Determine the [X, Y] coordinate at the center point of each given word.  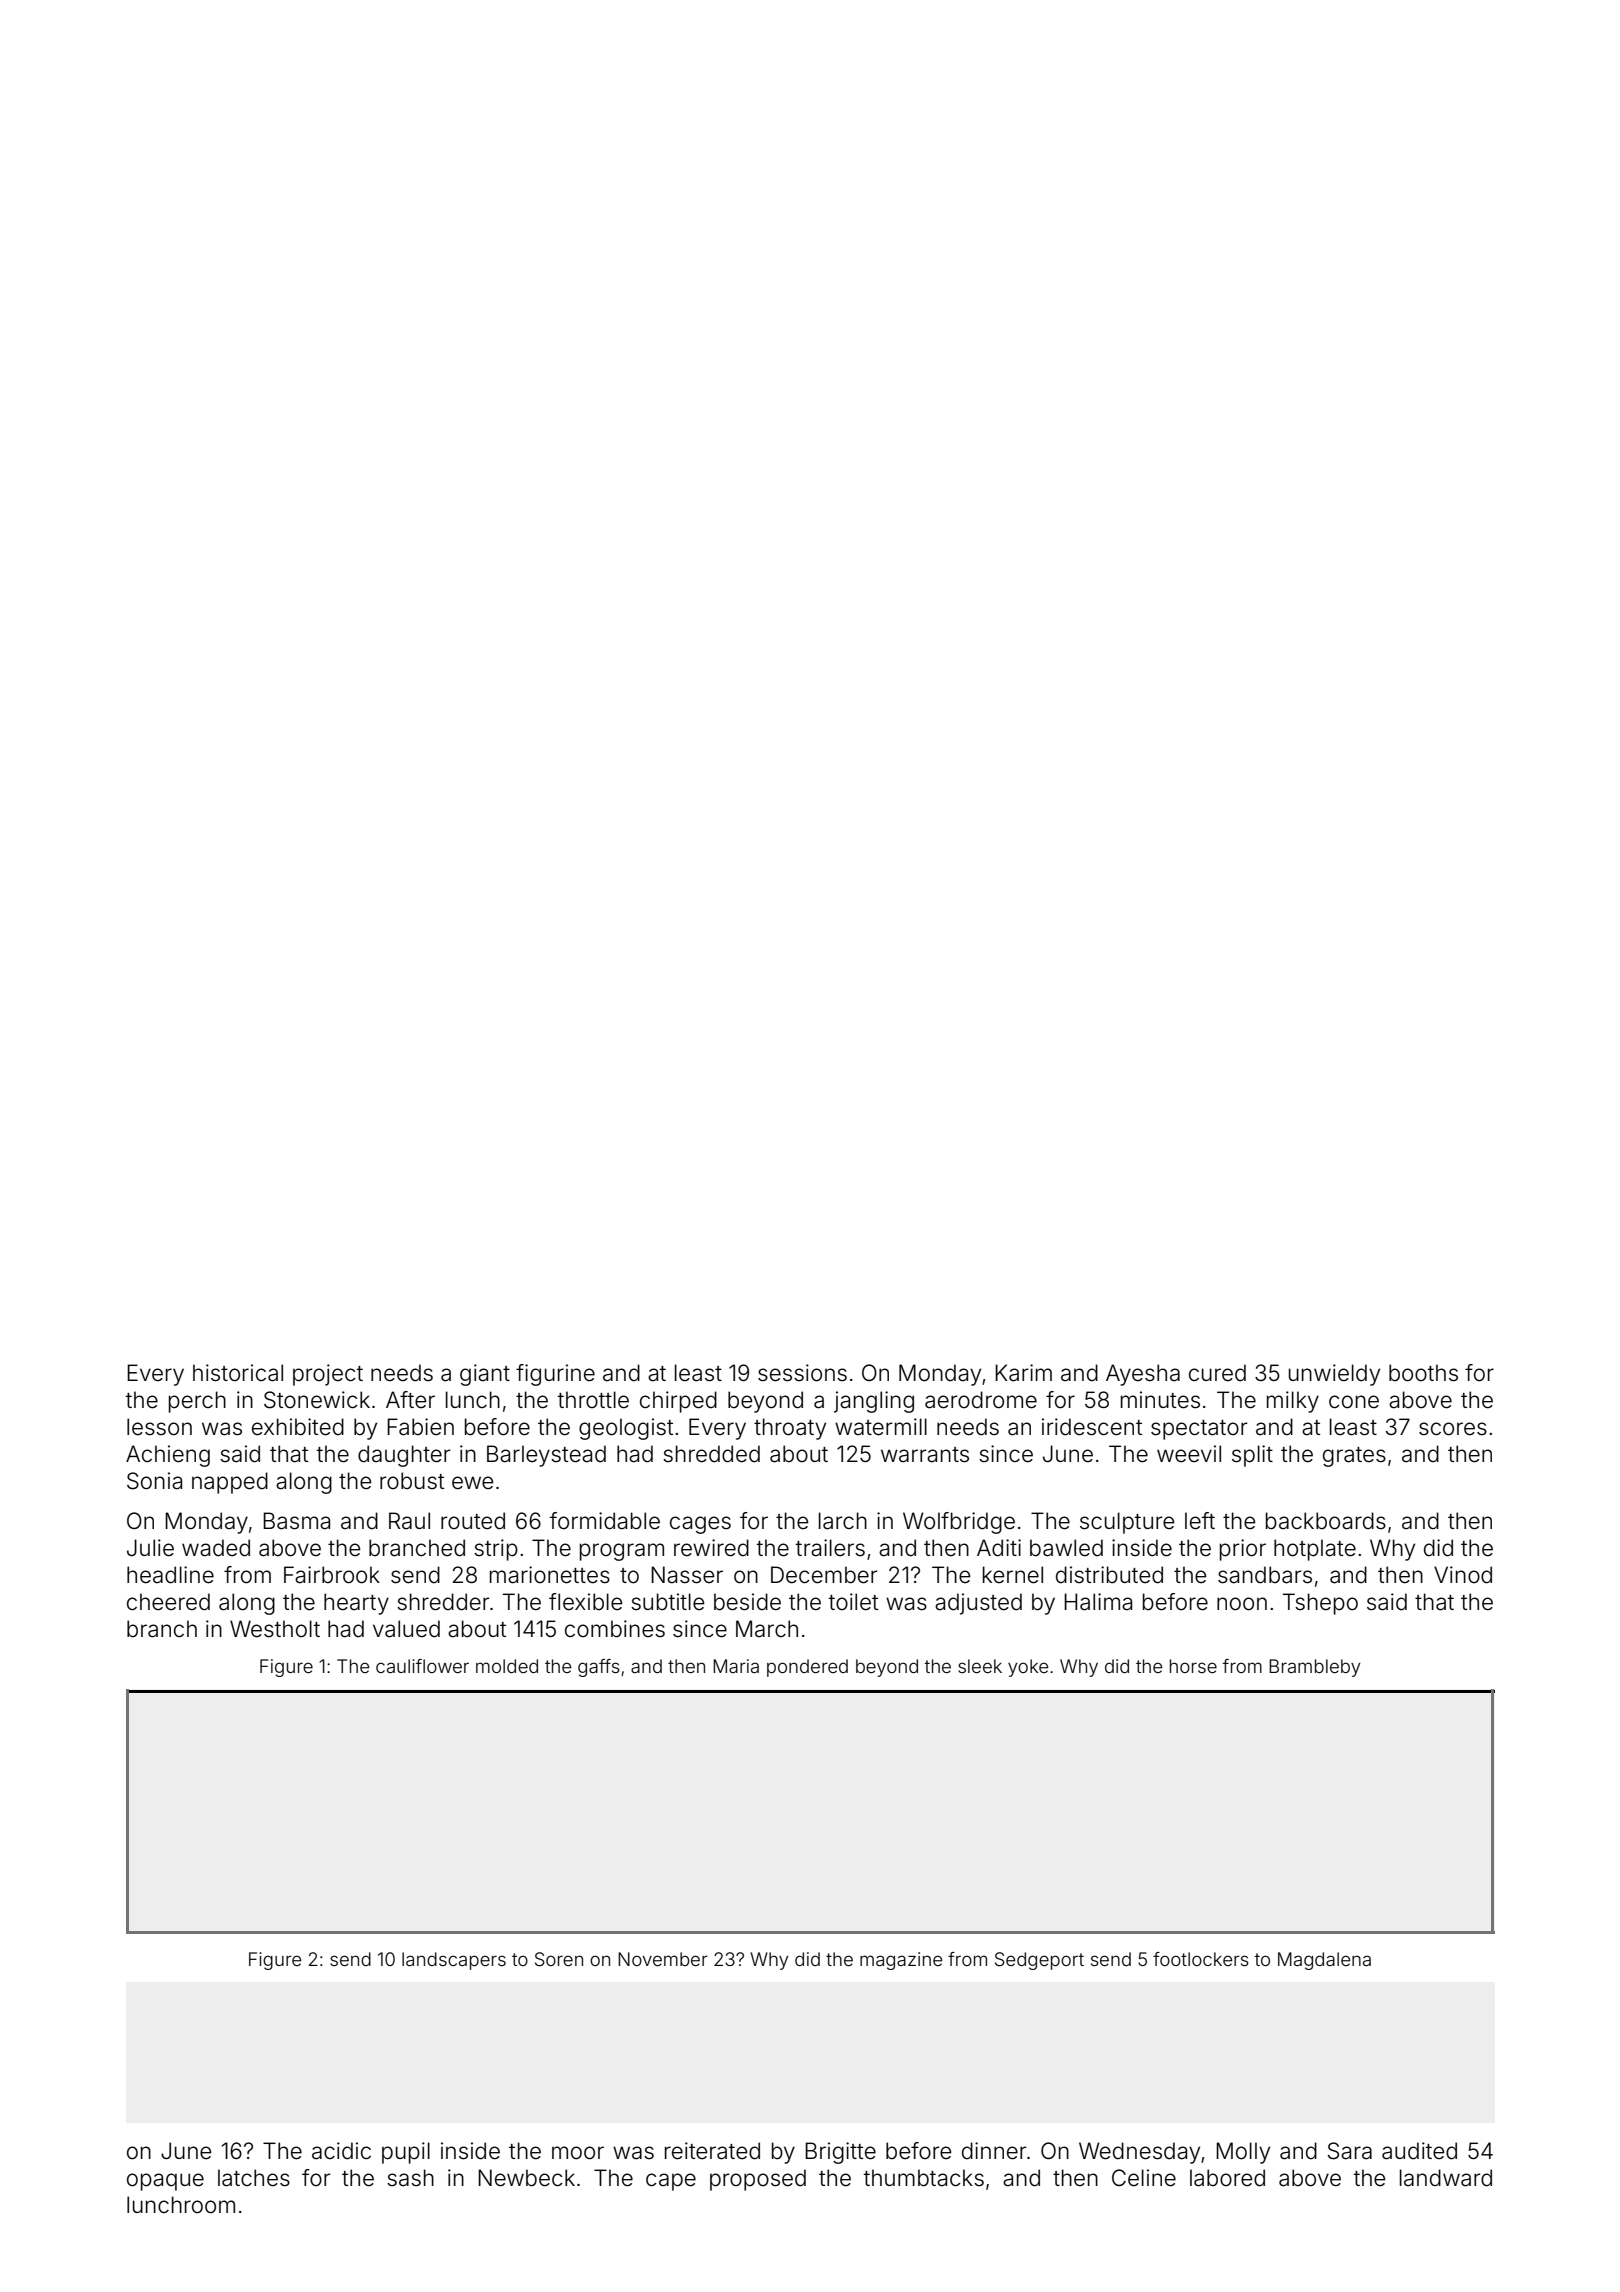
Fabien [420, 1427]
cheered [168, 1602]
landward [1446, 2178]
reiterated [712, 2151]
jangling [874, 1402]
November [663, 1959]
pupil [406, 2153]
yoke [1028, 1668]
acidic [341, 2151]
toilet [853, 1602]
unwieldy [1334, 1375]
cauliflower [422, 1666]
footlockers [1201, 1959]
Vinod [1463, 1575]
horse [1193, 1666]
